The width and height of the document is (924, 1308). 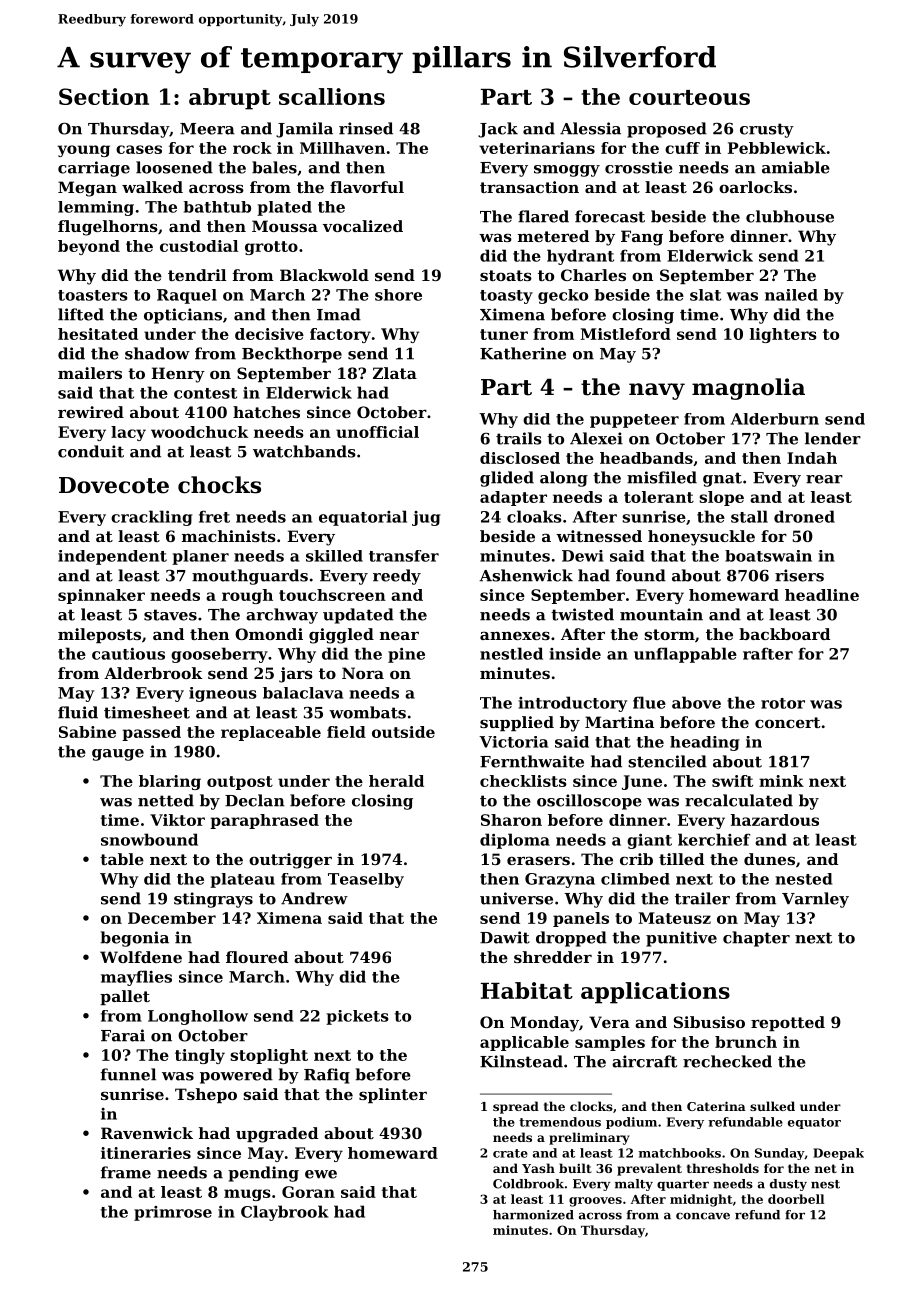 What do you see at coordinates (533, 1215) in the document?
I see `harmonized` at bounding box center [533, 1215].
